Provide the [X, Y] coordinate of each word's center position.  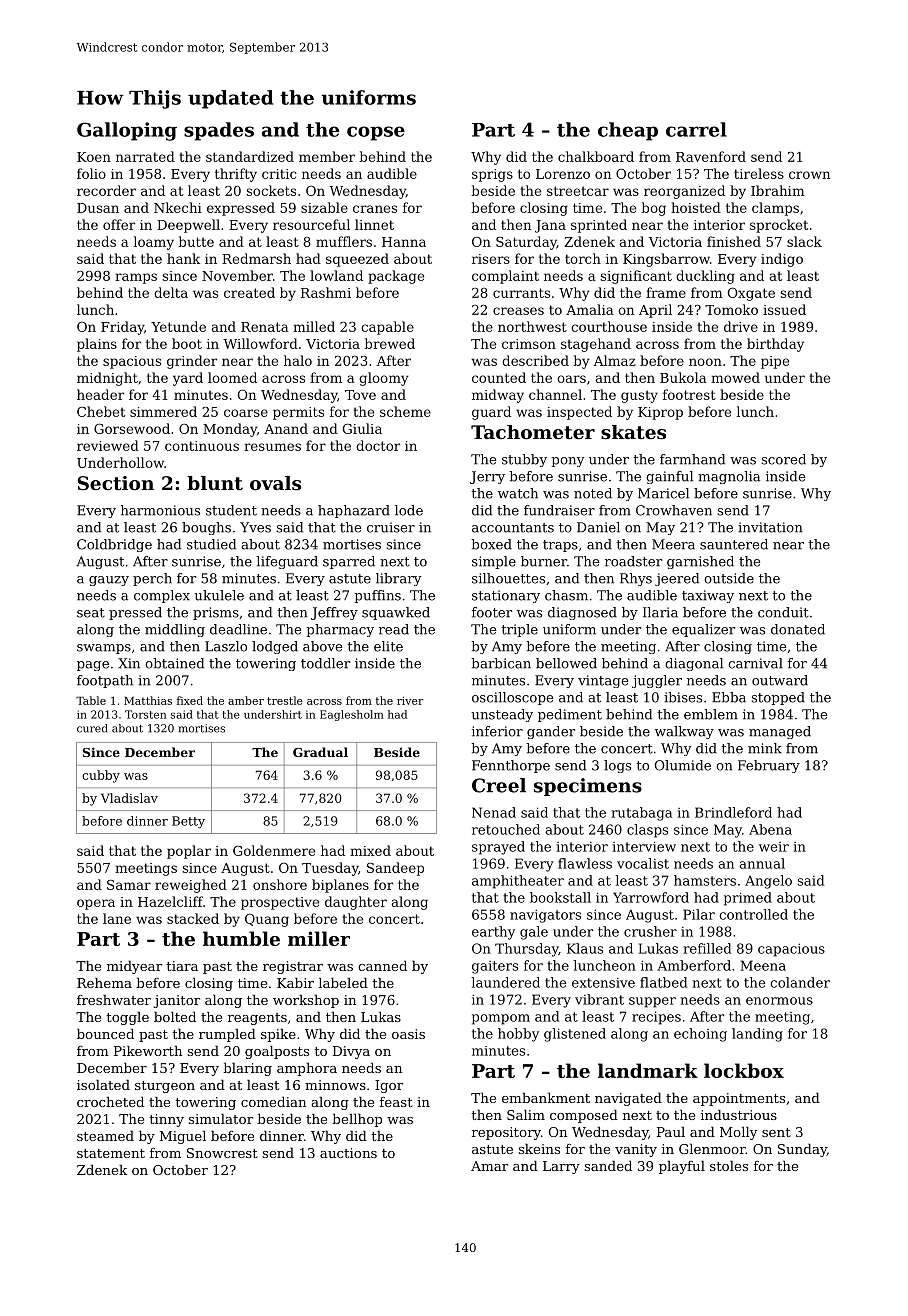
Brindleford [733, 812]
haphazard [354, 511]
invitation [770, 527]
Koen [94, 157]
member [327, 156]
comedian [273, 1101]
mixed [370, 850]
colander [800, 982]
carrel [696, 129]
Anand [286, 428]
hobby [518, 1035]
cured [92, 728]
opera [96, 904]
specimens [588, 787]
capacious [791, 950]
